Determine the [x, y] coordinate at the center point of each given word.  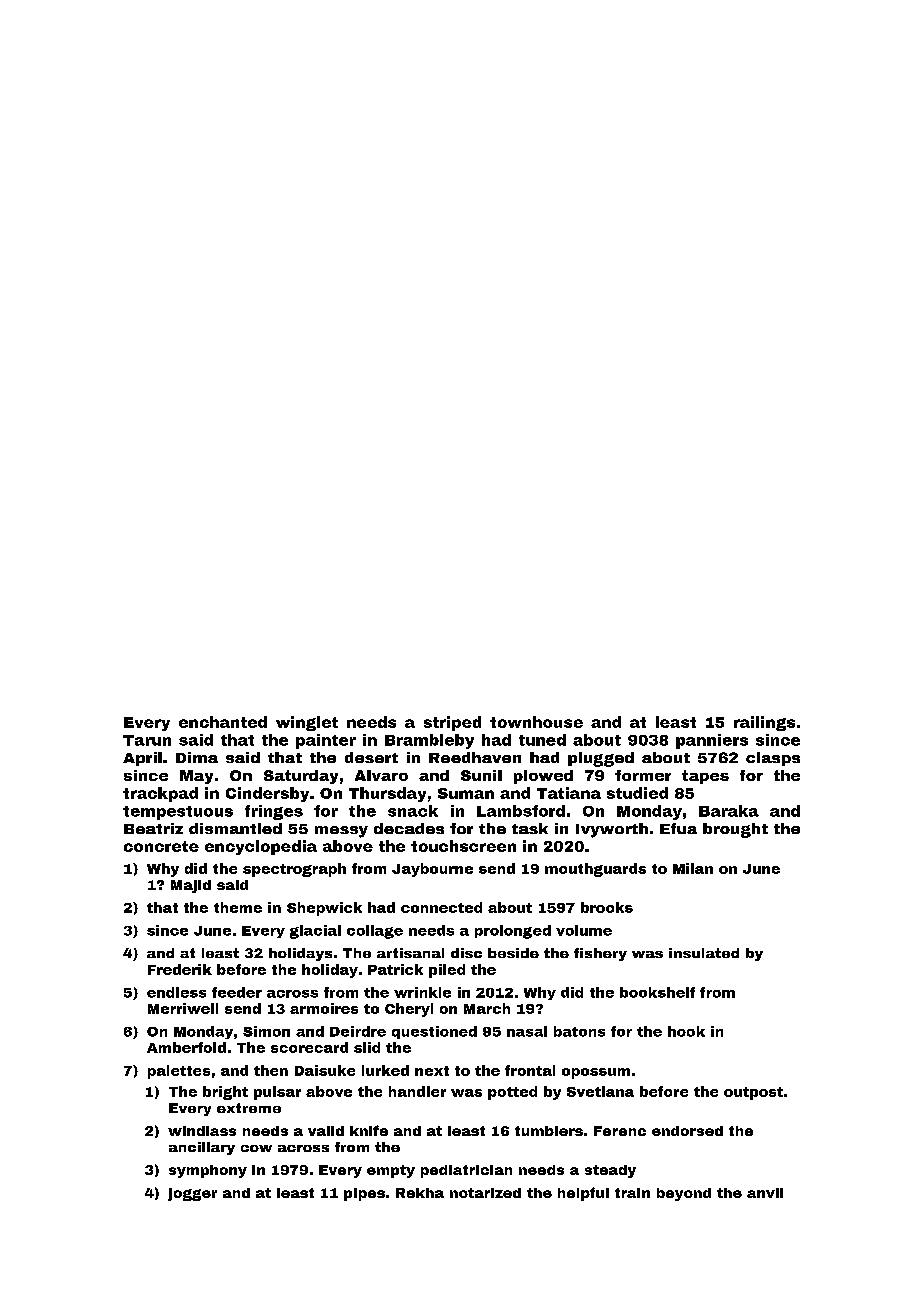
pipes [364, 1194]
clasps [773, 759]
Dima [197, 757]
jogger [192, 1194]
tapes [705, 777]
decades [409, 828]
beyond [684, 1194]
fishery [600, 954]
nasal [527, 1031]
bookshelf [657, 992]
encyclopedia [261, 847]
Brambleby [429, 741]
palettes [179, 1072]
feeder [237, 992]
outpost [753, 1093]
